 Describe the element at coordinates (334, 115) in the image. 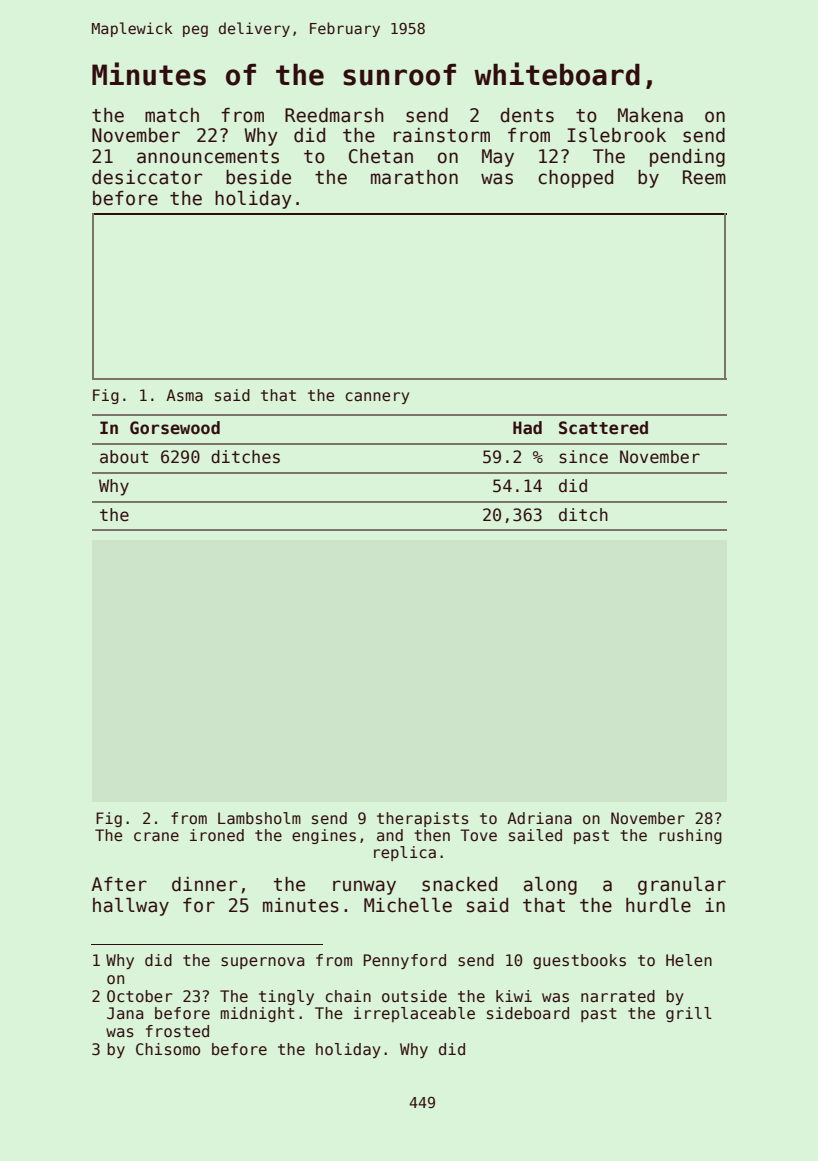

I see `Reedmarsh` at that location.
